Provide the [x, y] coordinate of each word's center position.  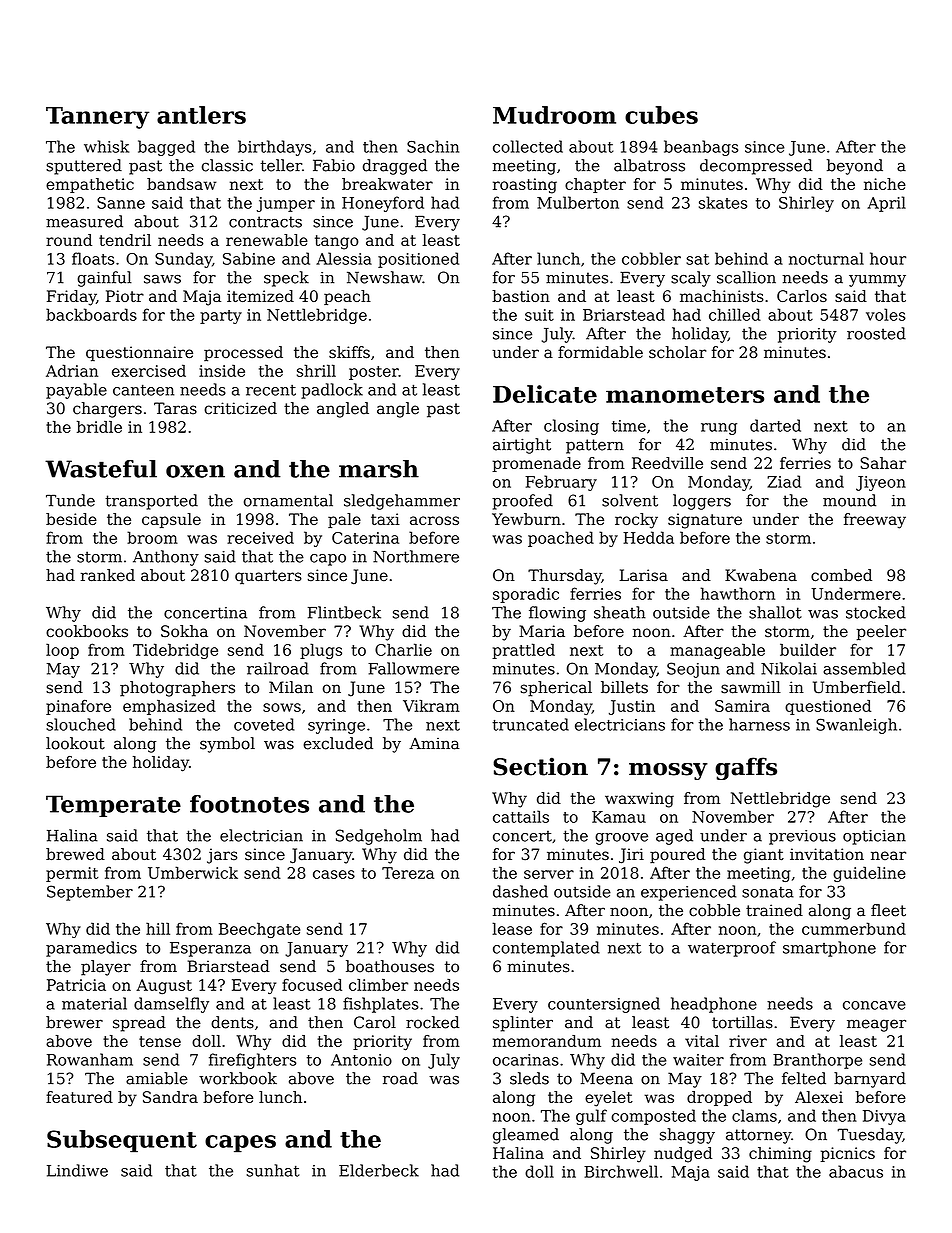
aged [674, 837]
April [886, 204]
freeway [875, 521]
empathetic [90, 185]
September [90, 893]
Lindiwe [77, 1170]
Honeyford [383, 204]
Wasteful [101, 469]
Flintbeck [344, 612]
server [549, 874]
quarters [268, 577]
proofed [522, 502]
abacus [856, 1171]
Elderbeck [379, 1170]
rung [719, 429]
